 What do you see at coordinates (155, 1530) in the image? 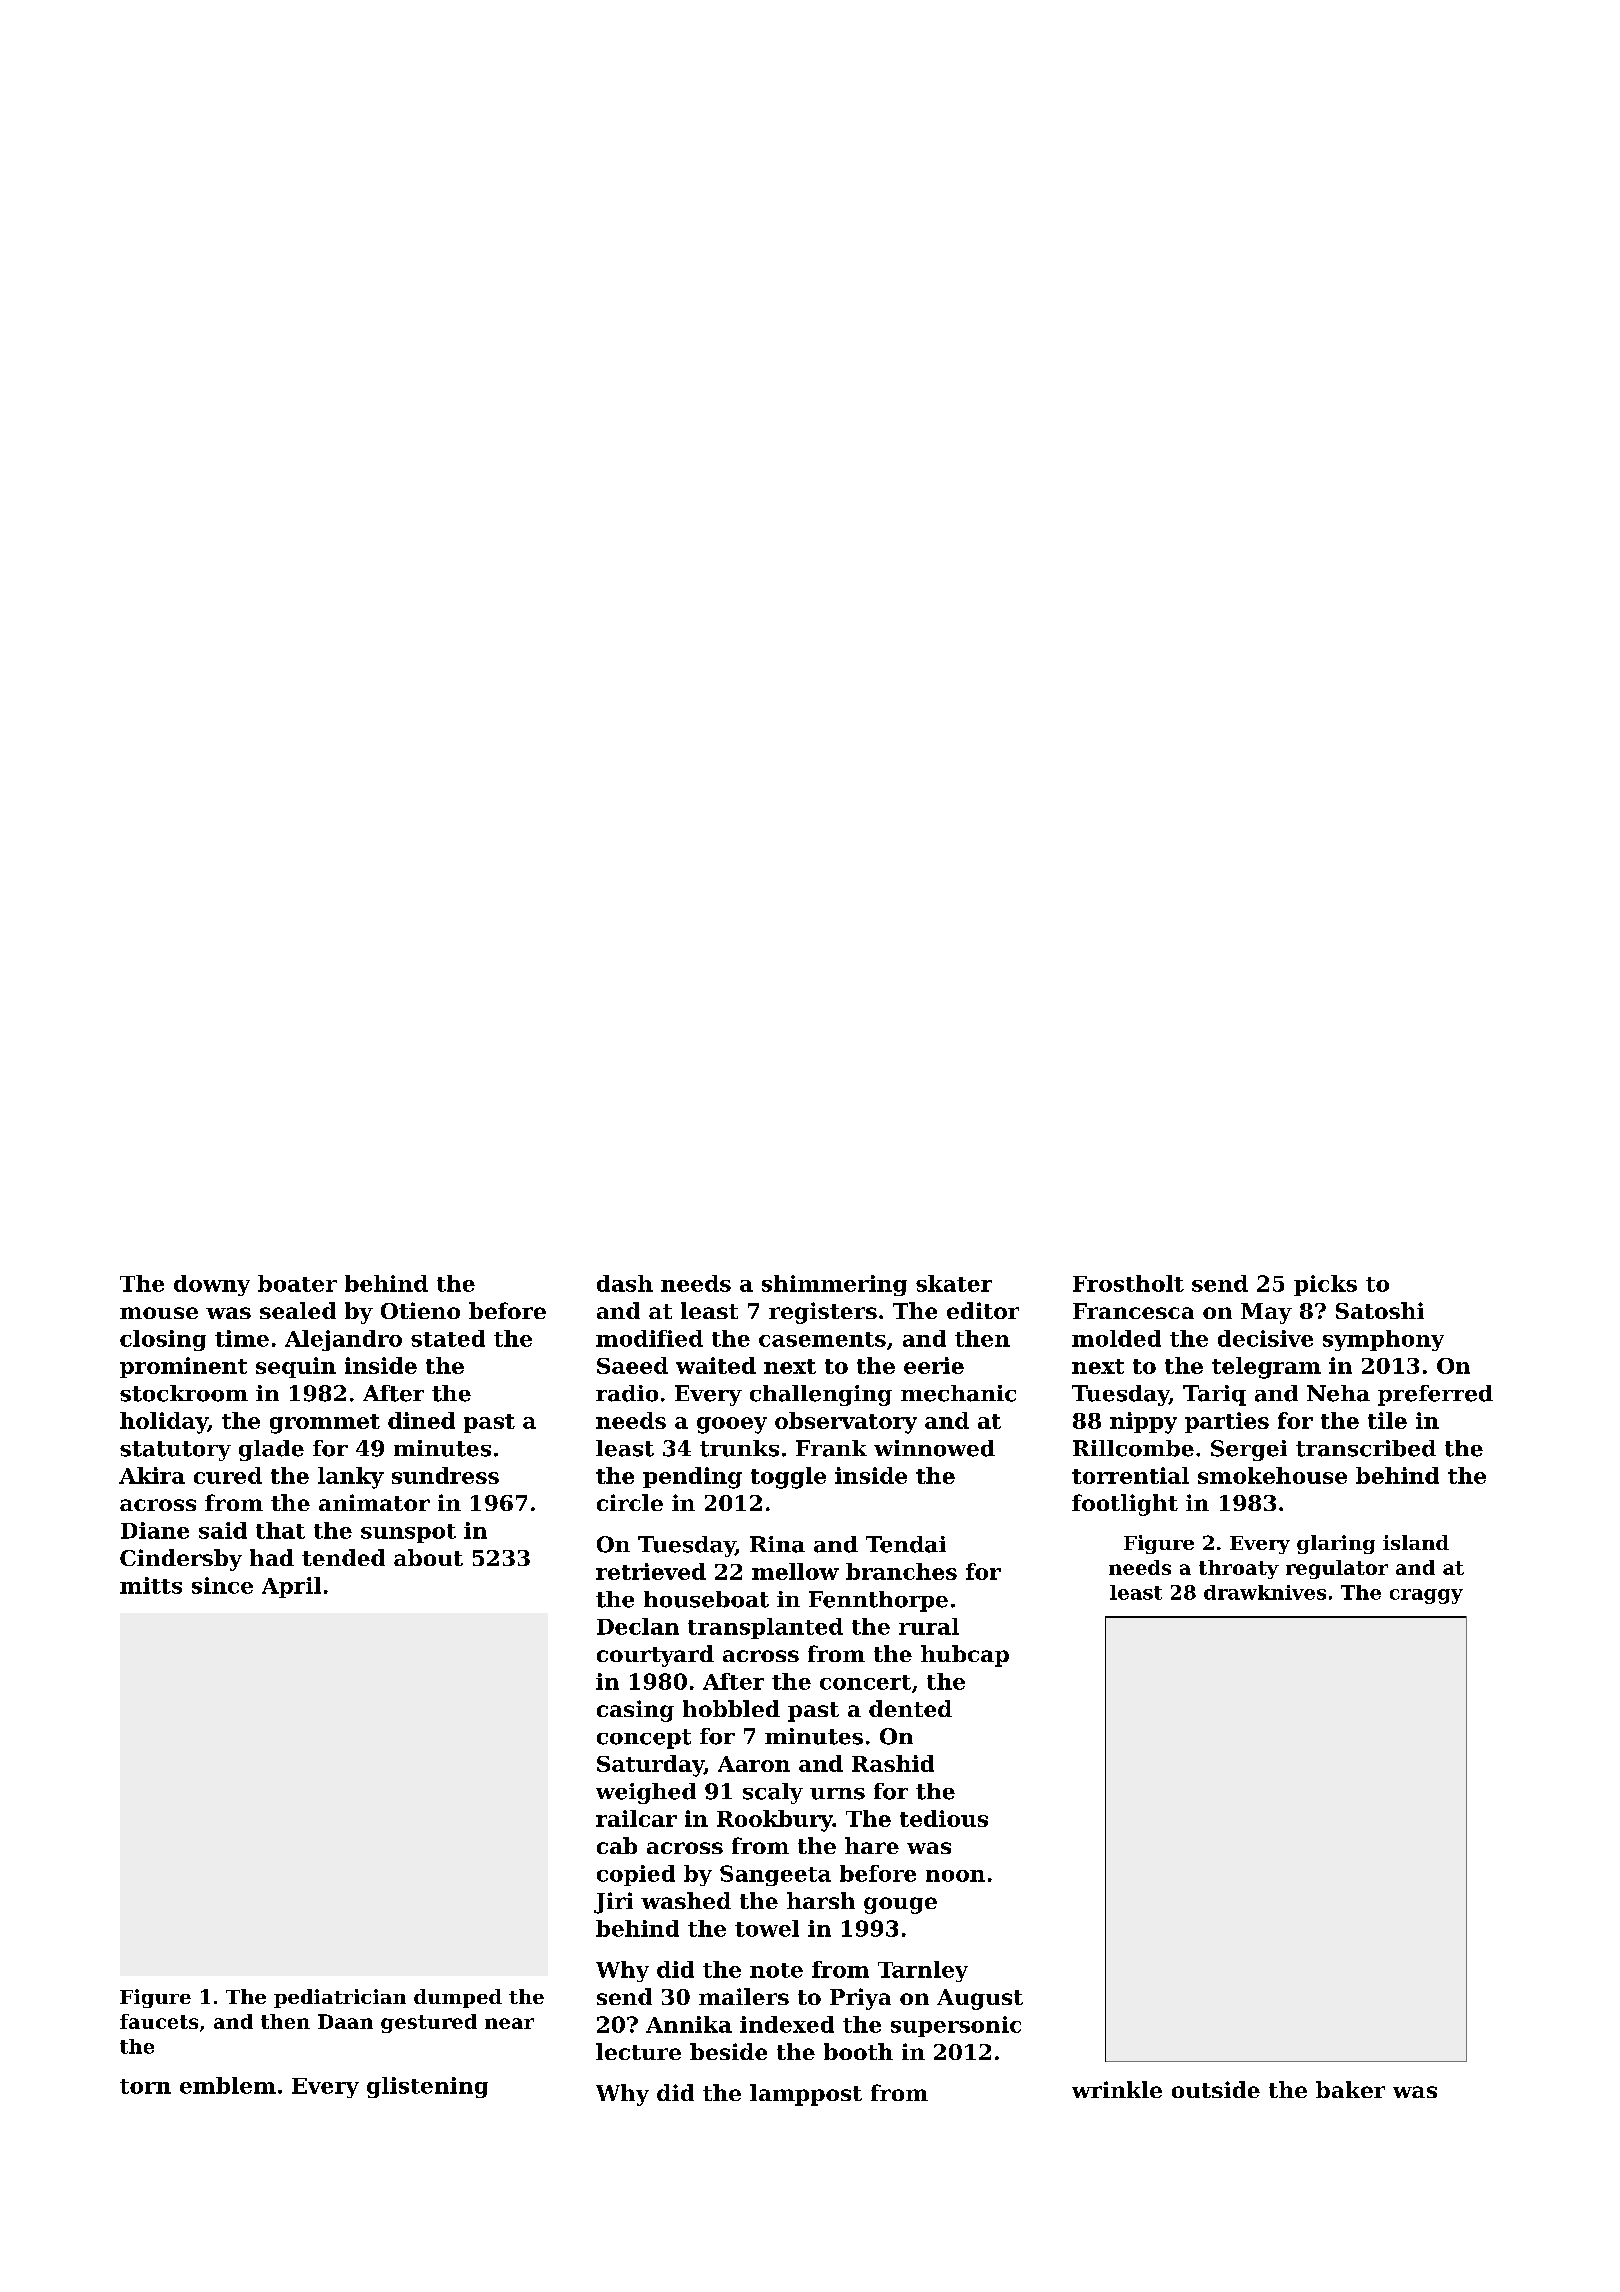
I see `Diane` at bounding box center [155, 1530].
